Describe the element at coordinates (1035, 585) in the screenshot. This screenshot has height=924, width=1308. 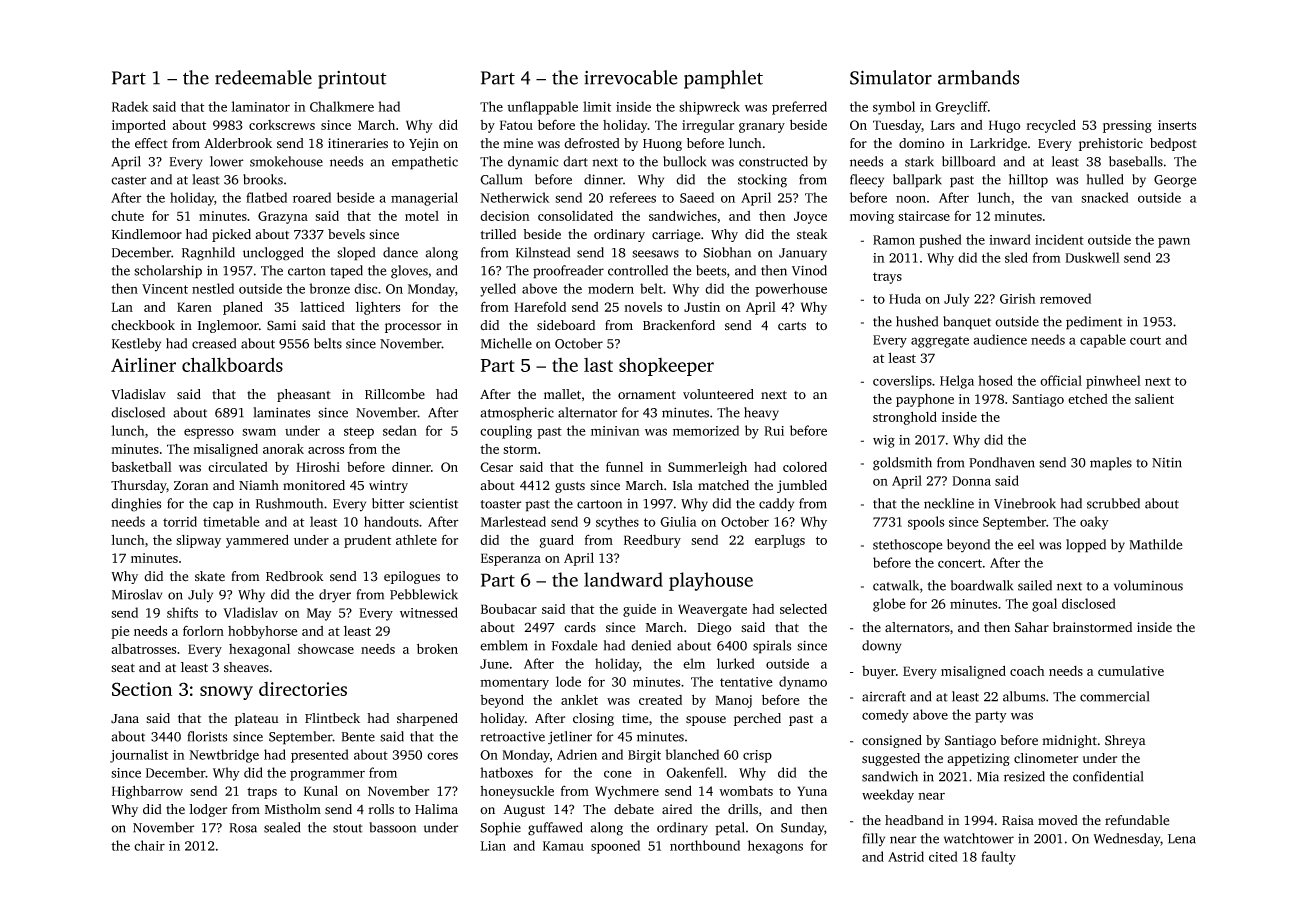
I see `sailed` at that location.
